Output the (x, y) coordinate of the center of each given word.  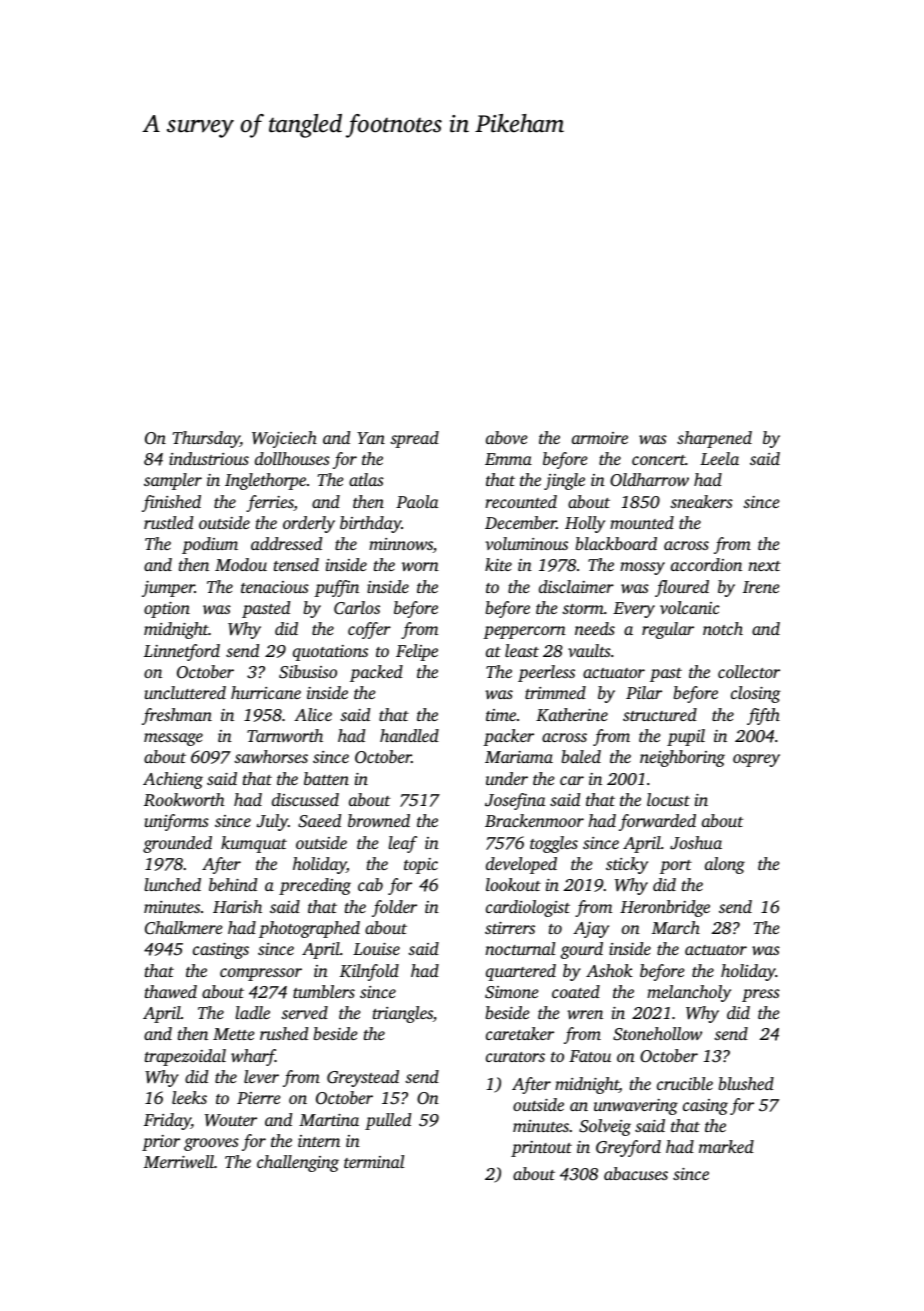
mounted (642, 522)
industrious (209, 458)
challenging (298, 1163)
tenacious (275, 587)
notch (723, 628)
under (507, 778)
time (501, 715)
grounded (177, 844)
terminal (374, 1161)
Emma (508, 459)
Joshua (696, 843)
